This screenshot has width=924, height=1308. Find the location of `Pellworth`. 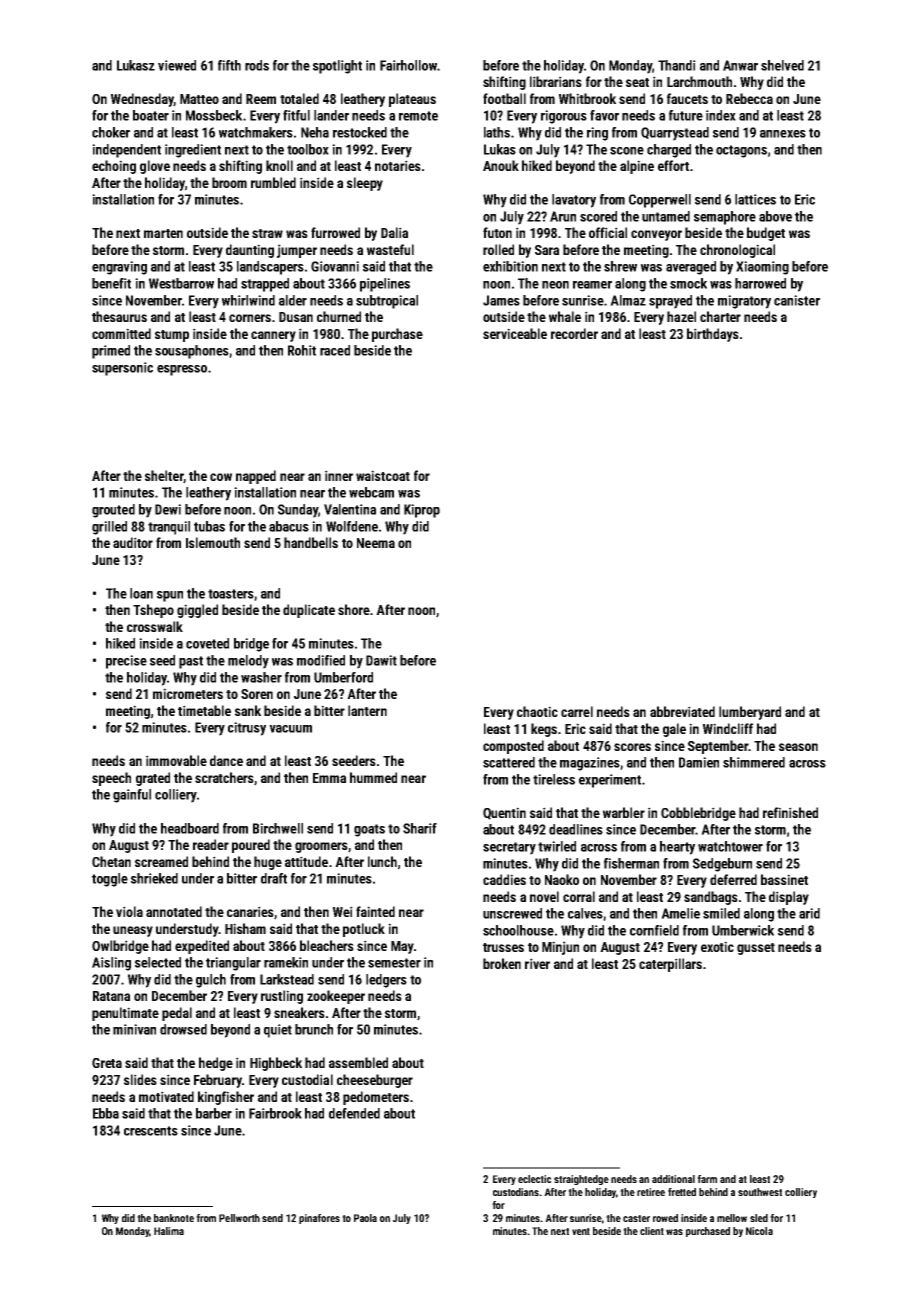

Pellworth is located at coordinates (239, 1218).
